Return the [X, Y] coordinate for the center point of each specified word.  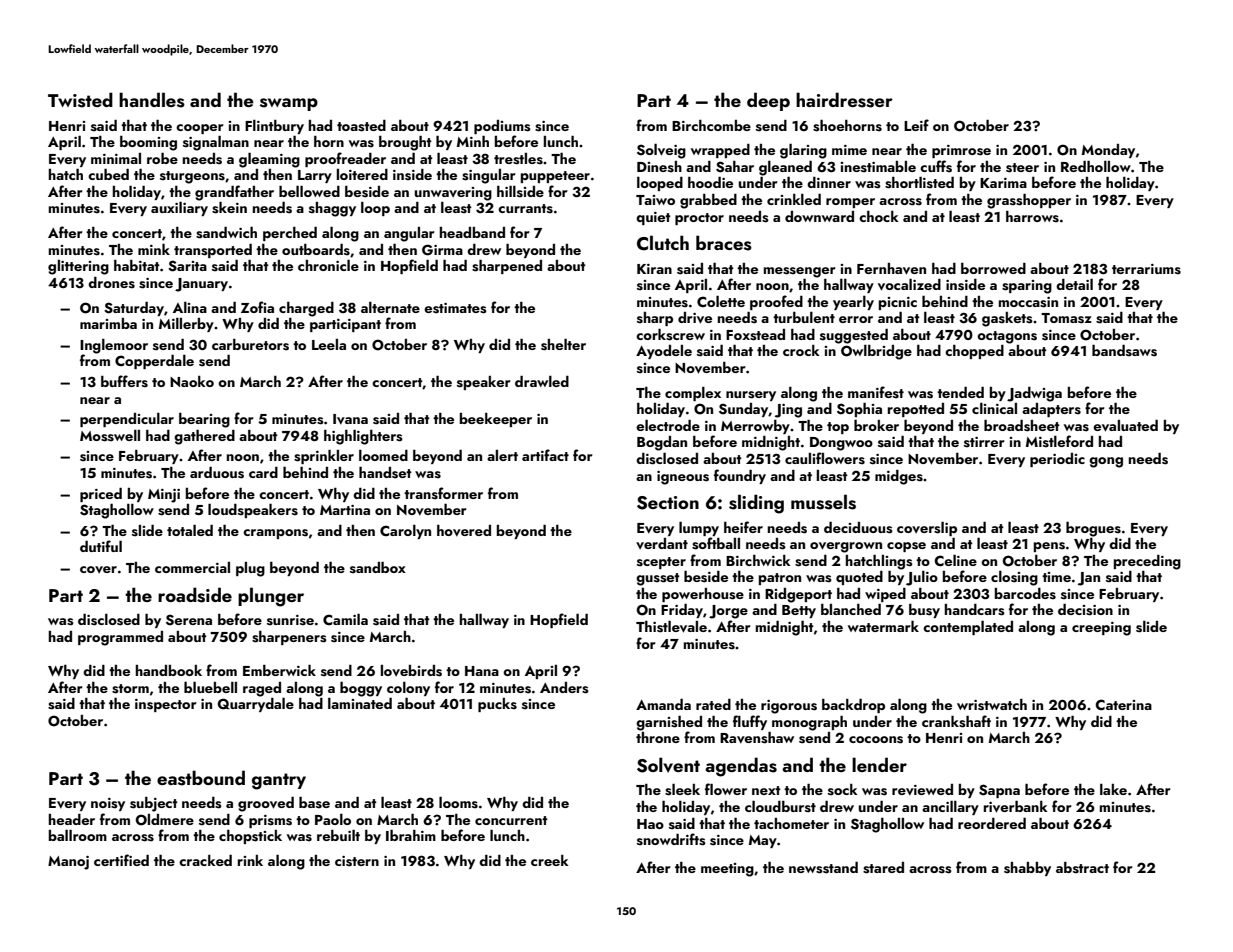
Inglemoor [114, 346]
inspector [166, 705]
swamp [289, 104]
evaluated [1125, 426]
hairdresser [844, 100]
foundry [740, 476]
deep [768, 101]
